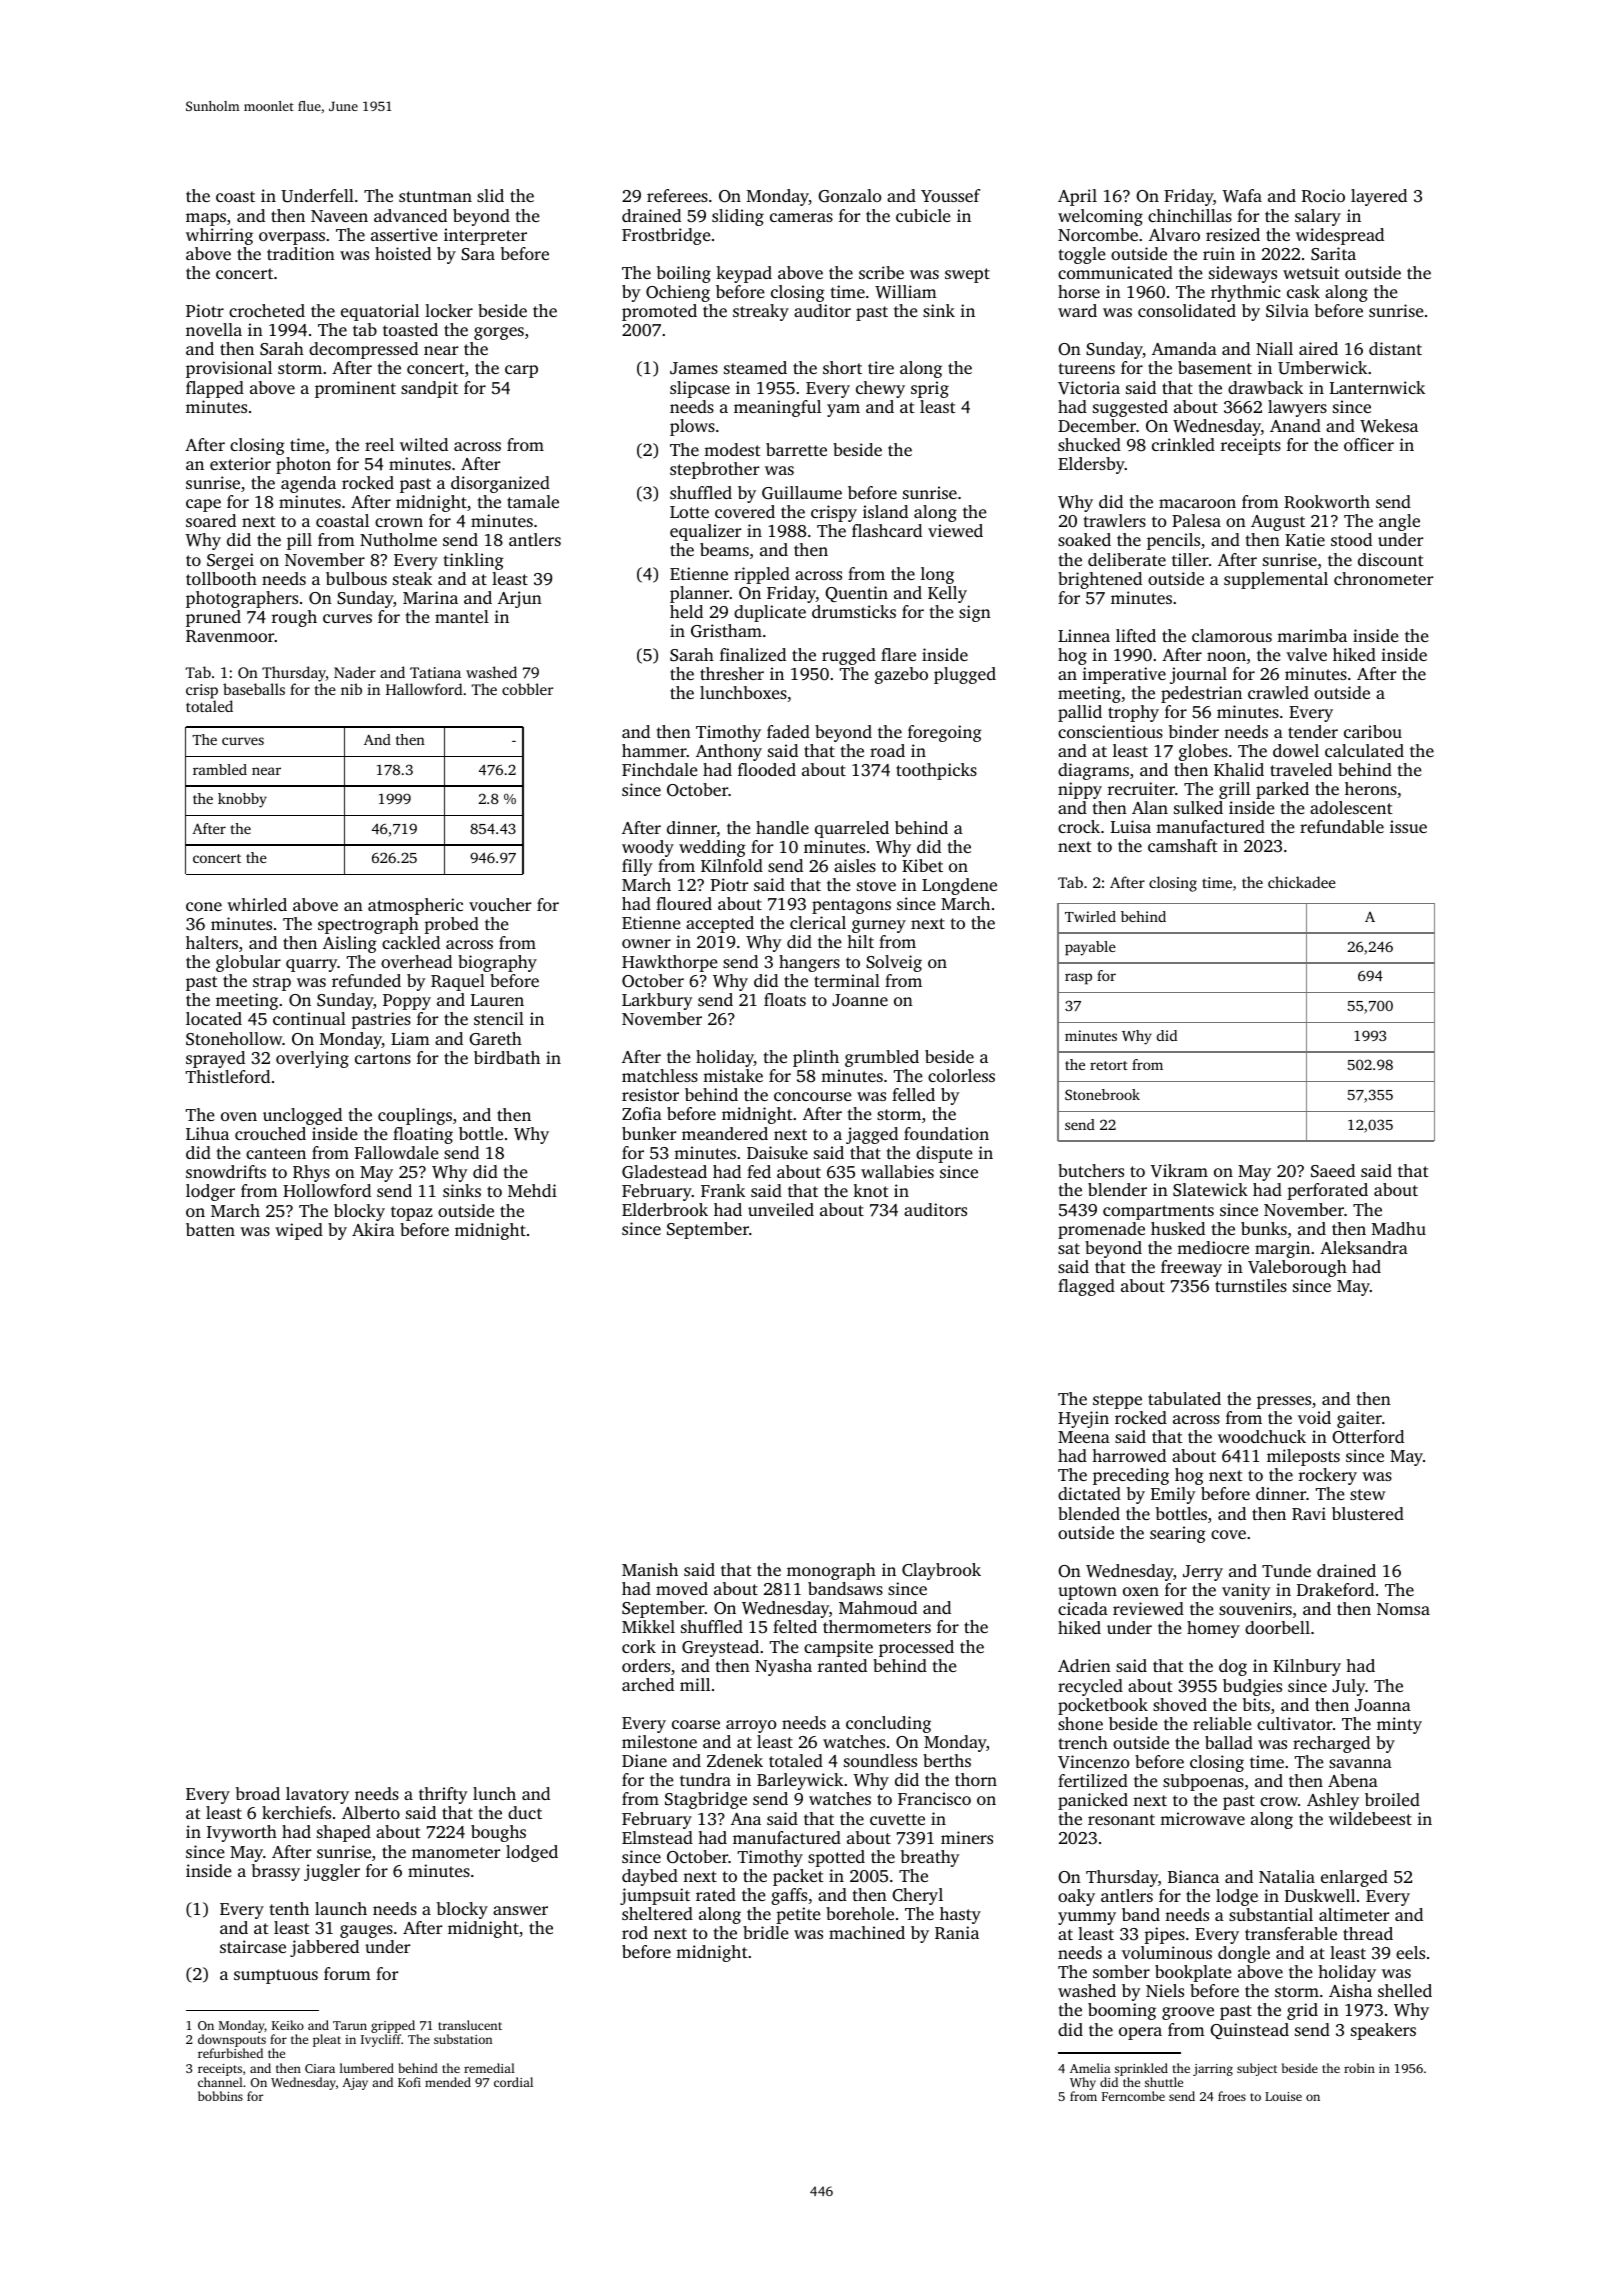 This page has width=1620, height=2292. What do you see at coordinates (320, 2068) in the page?
I see `Ciara` at bounding box center [320, 2068].
